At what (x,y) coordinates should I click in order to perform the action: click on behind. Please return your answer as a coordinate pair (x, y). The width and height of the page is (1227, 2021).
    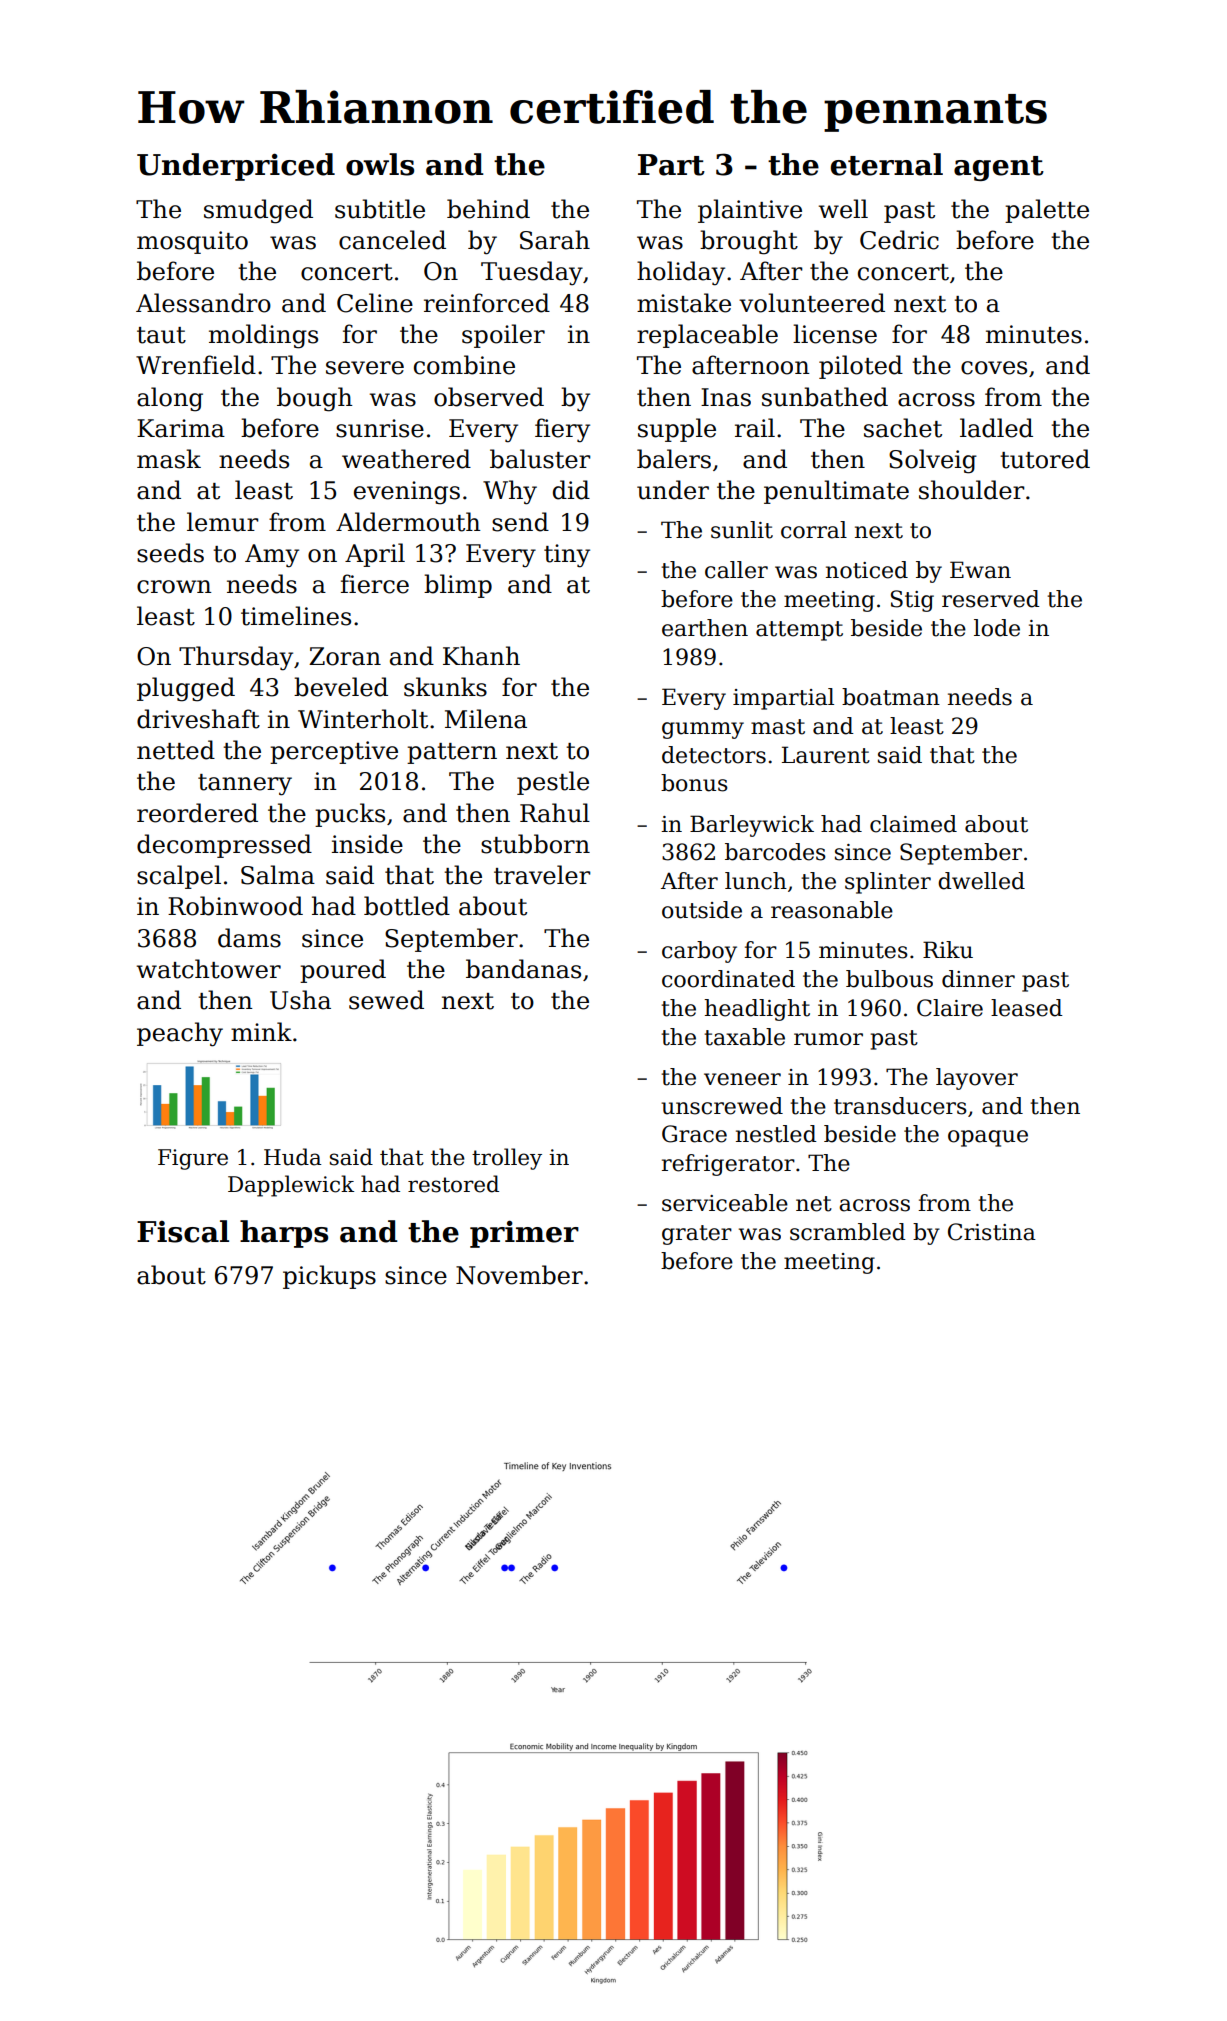
    Looking at the image, I should click on (488, 209).
